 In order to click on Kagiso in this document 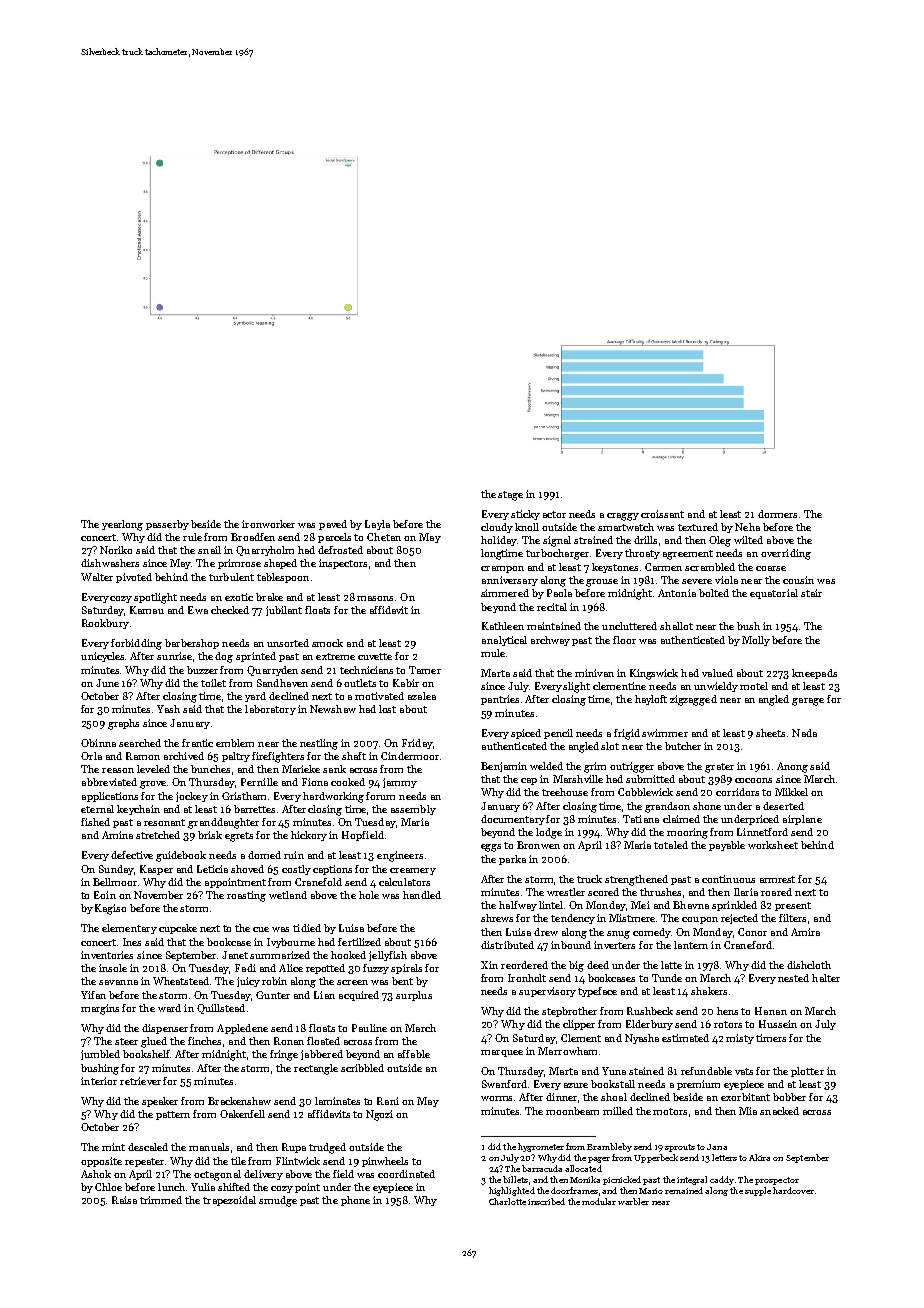, I will do `click(110, 909)`.
